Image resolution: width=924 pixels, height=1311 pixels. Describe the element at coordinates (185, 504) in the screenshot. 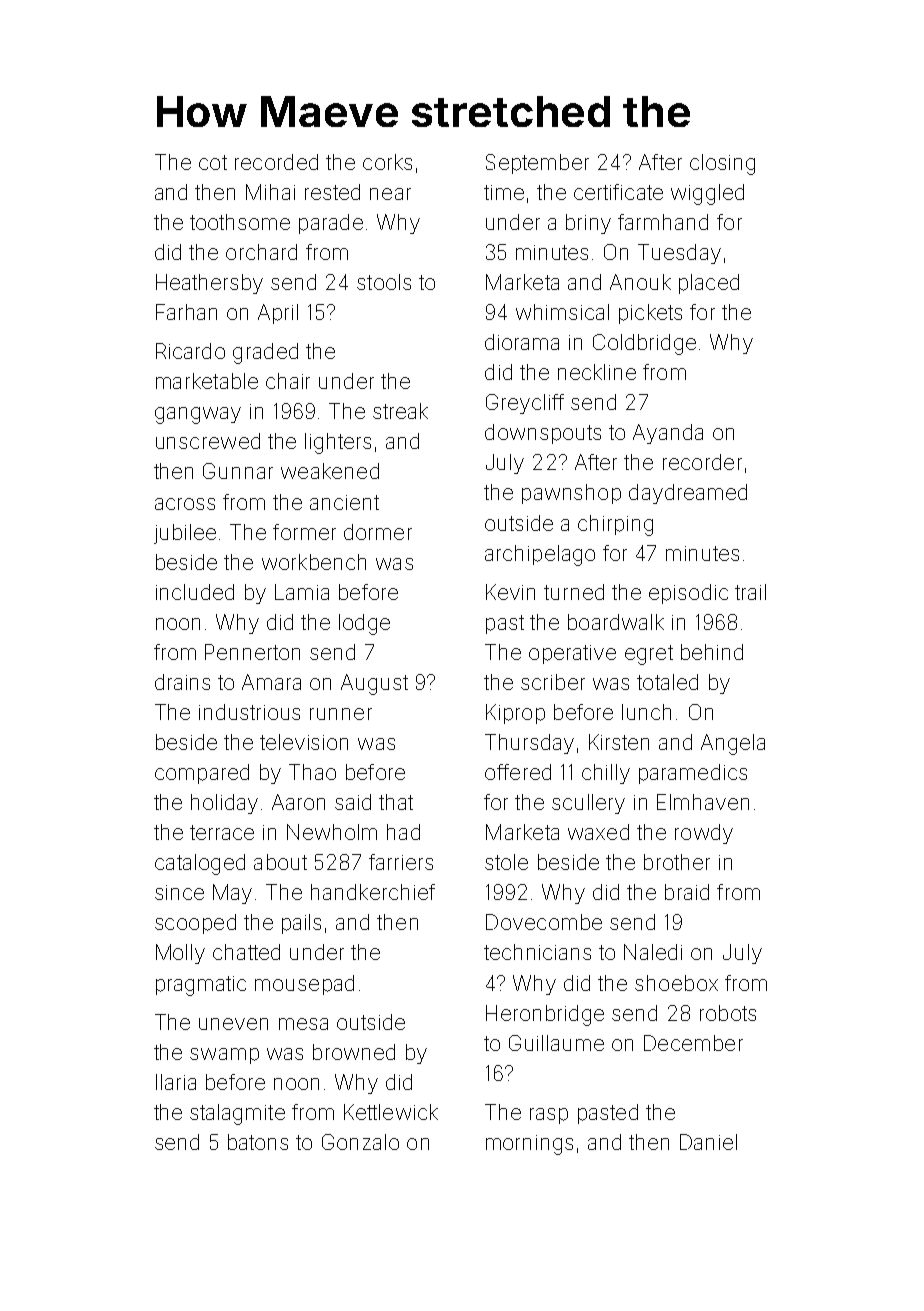

I see `across` at that location.
